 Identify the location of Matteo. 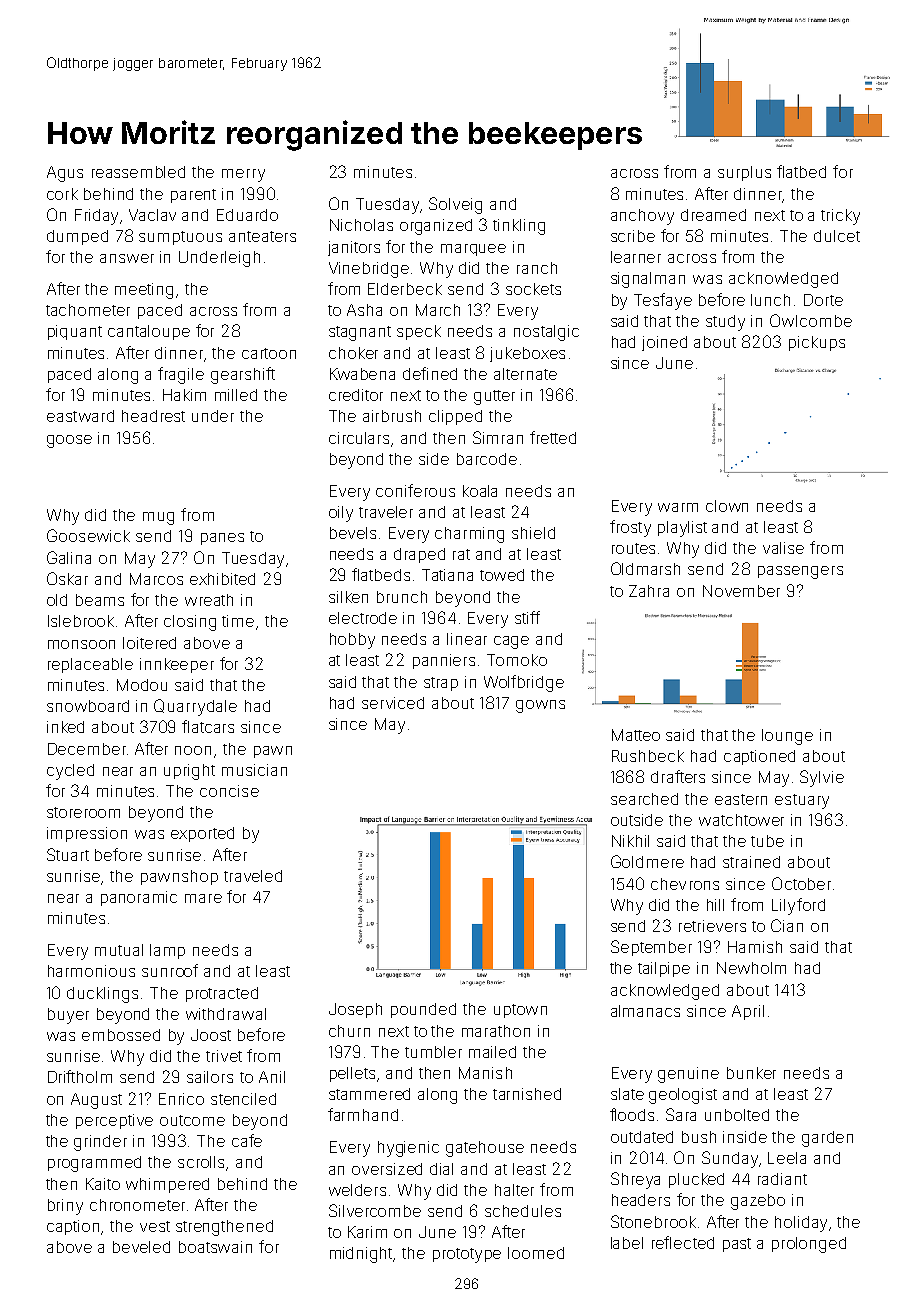
(636, 735).
